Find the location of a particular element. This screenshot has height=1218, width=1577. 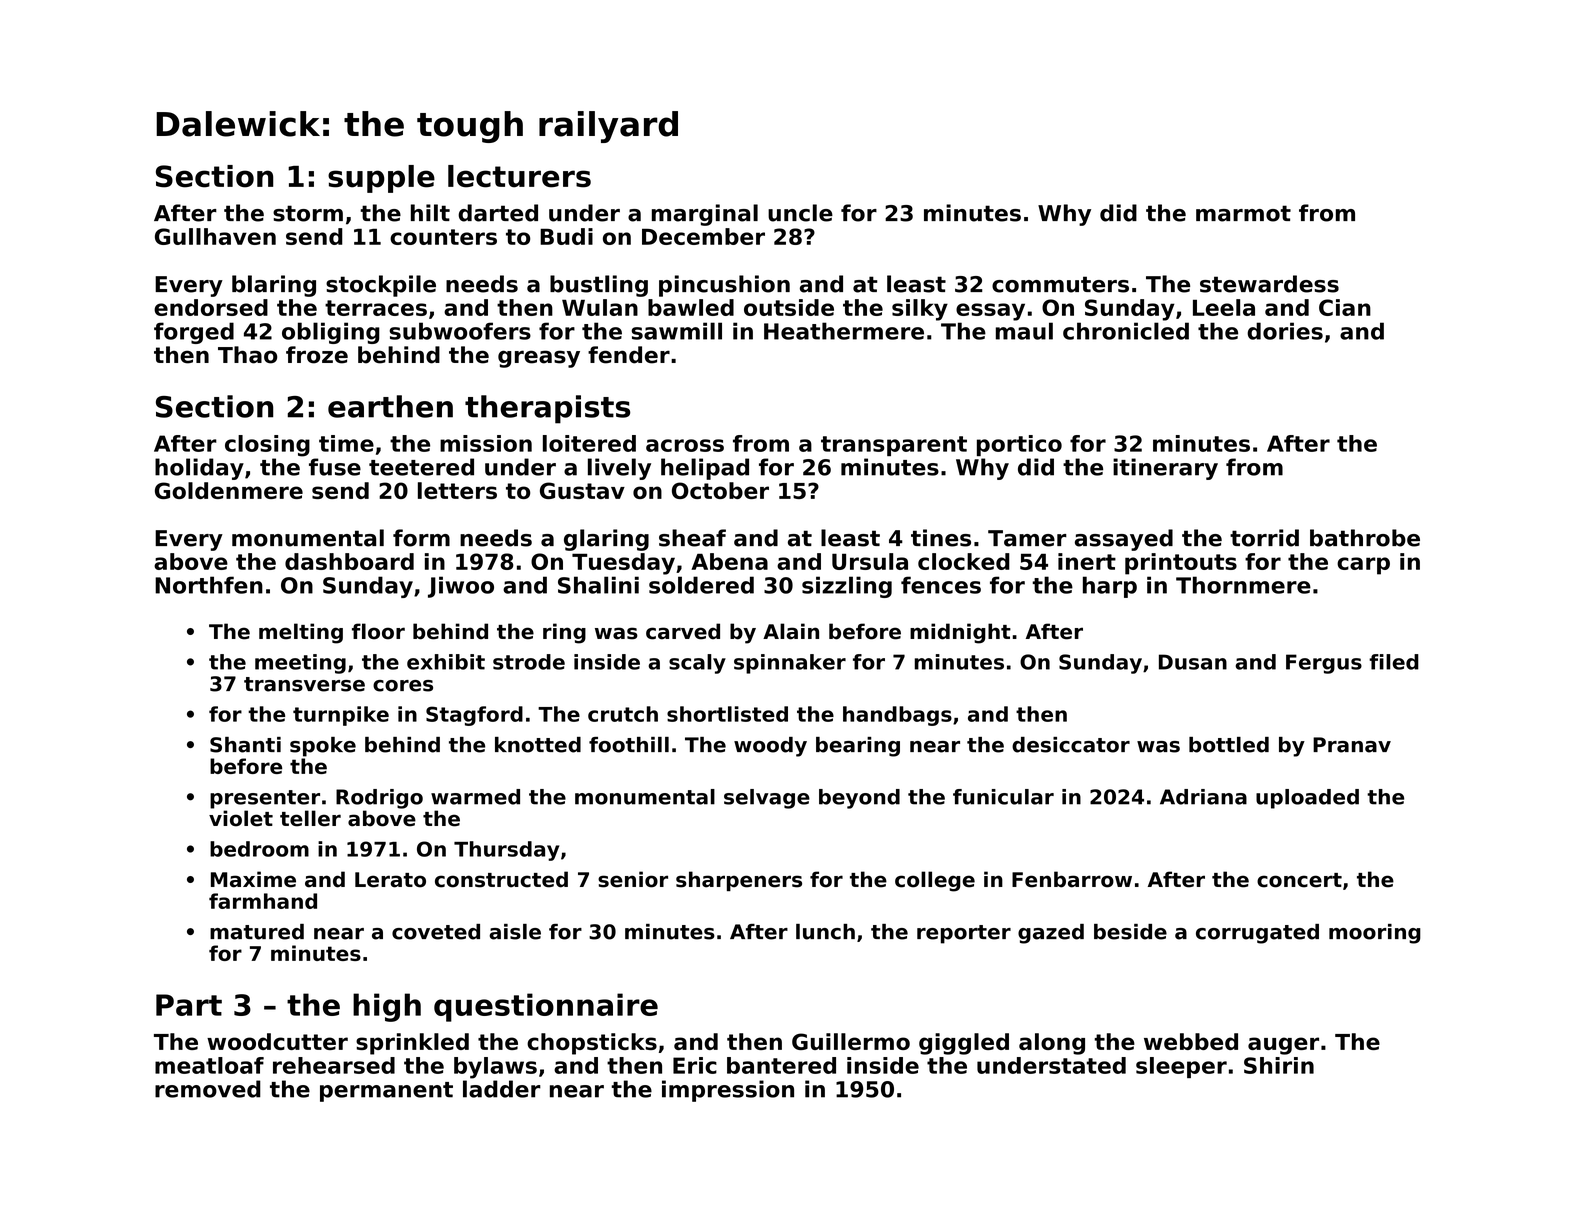

forged is located at coordinates (194, 333).
